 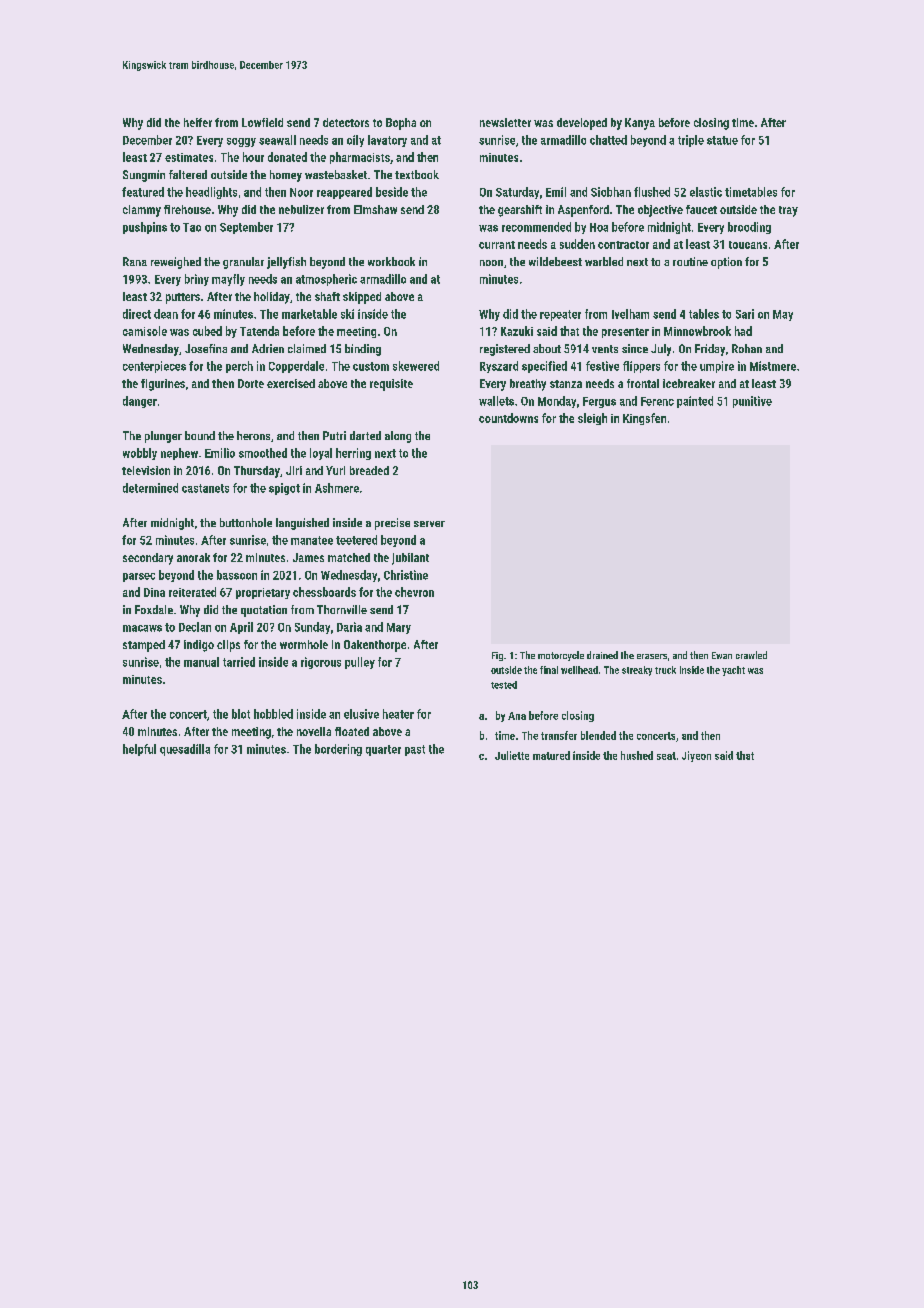 What do you see at coordinates (154, 367) in the screenshot?
I see `centerpieces` at bounding box center [154, 367].
